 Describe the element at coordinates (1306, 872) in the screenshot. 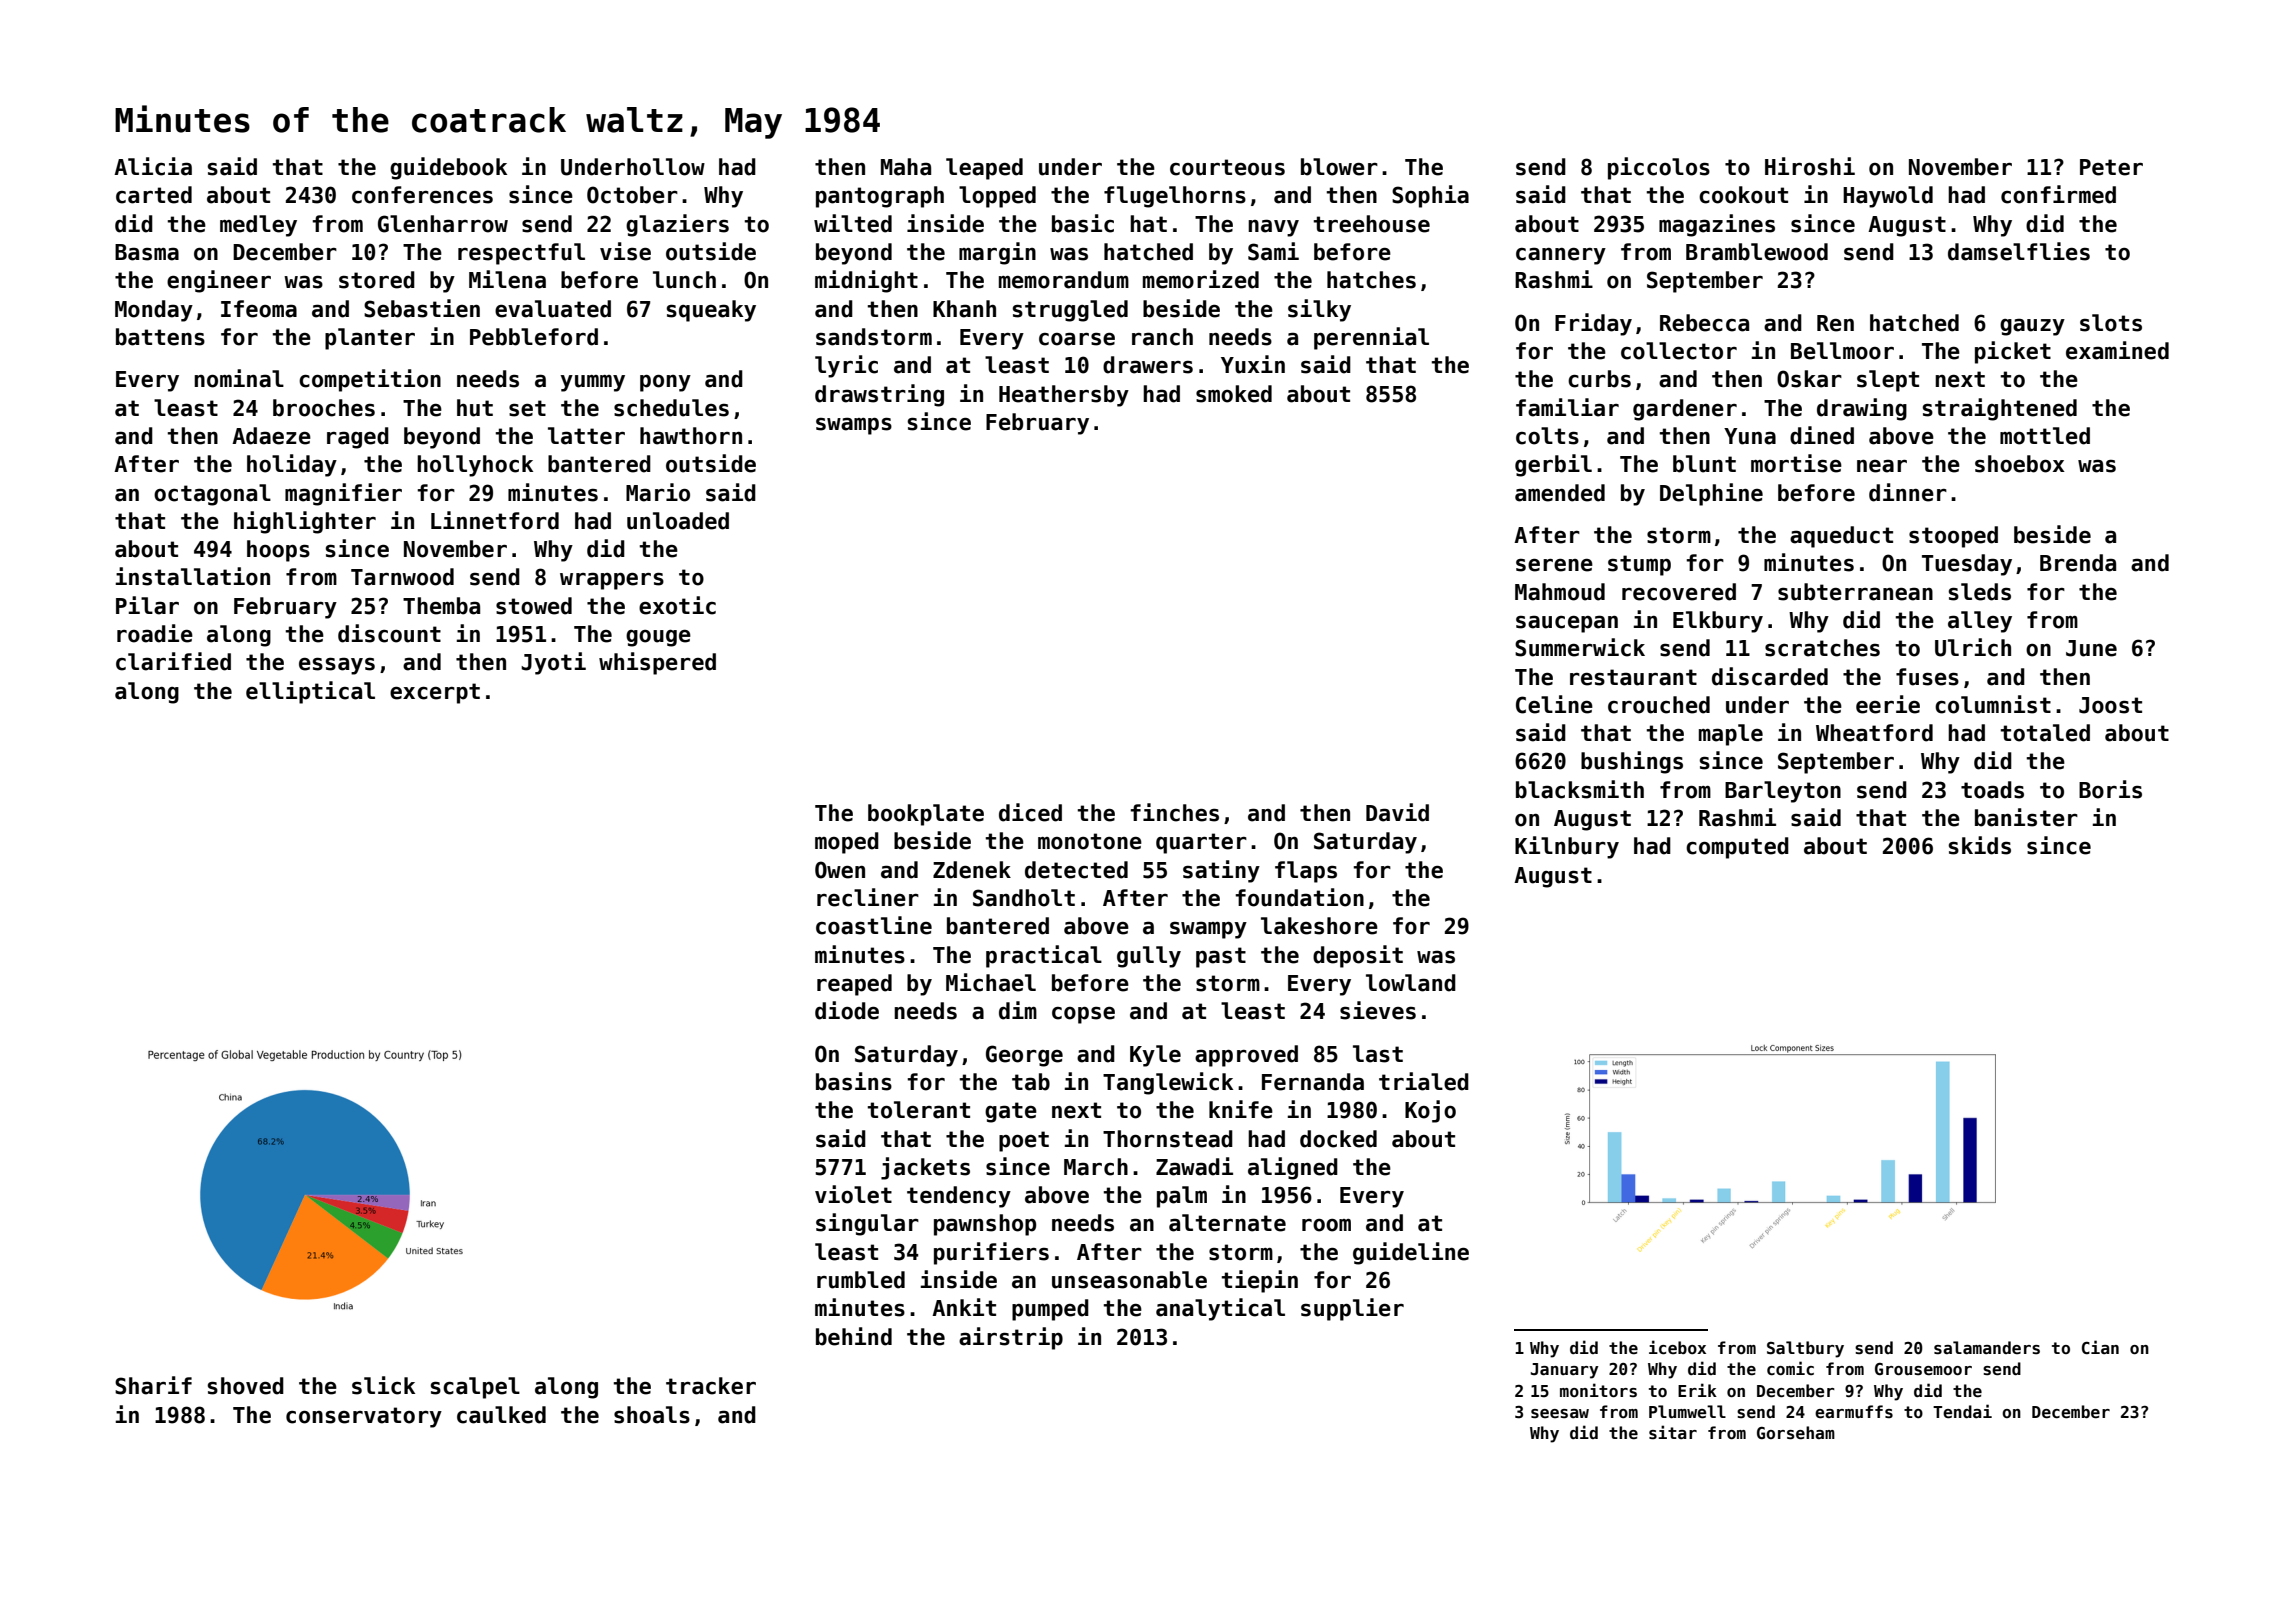

I see `flaps` at that location.
